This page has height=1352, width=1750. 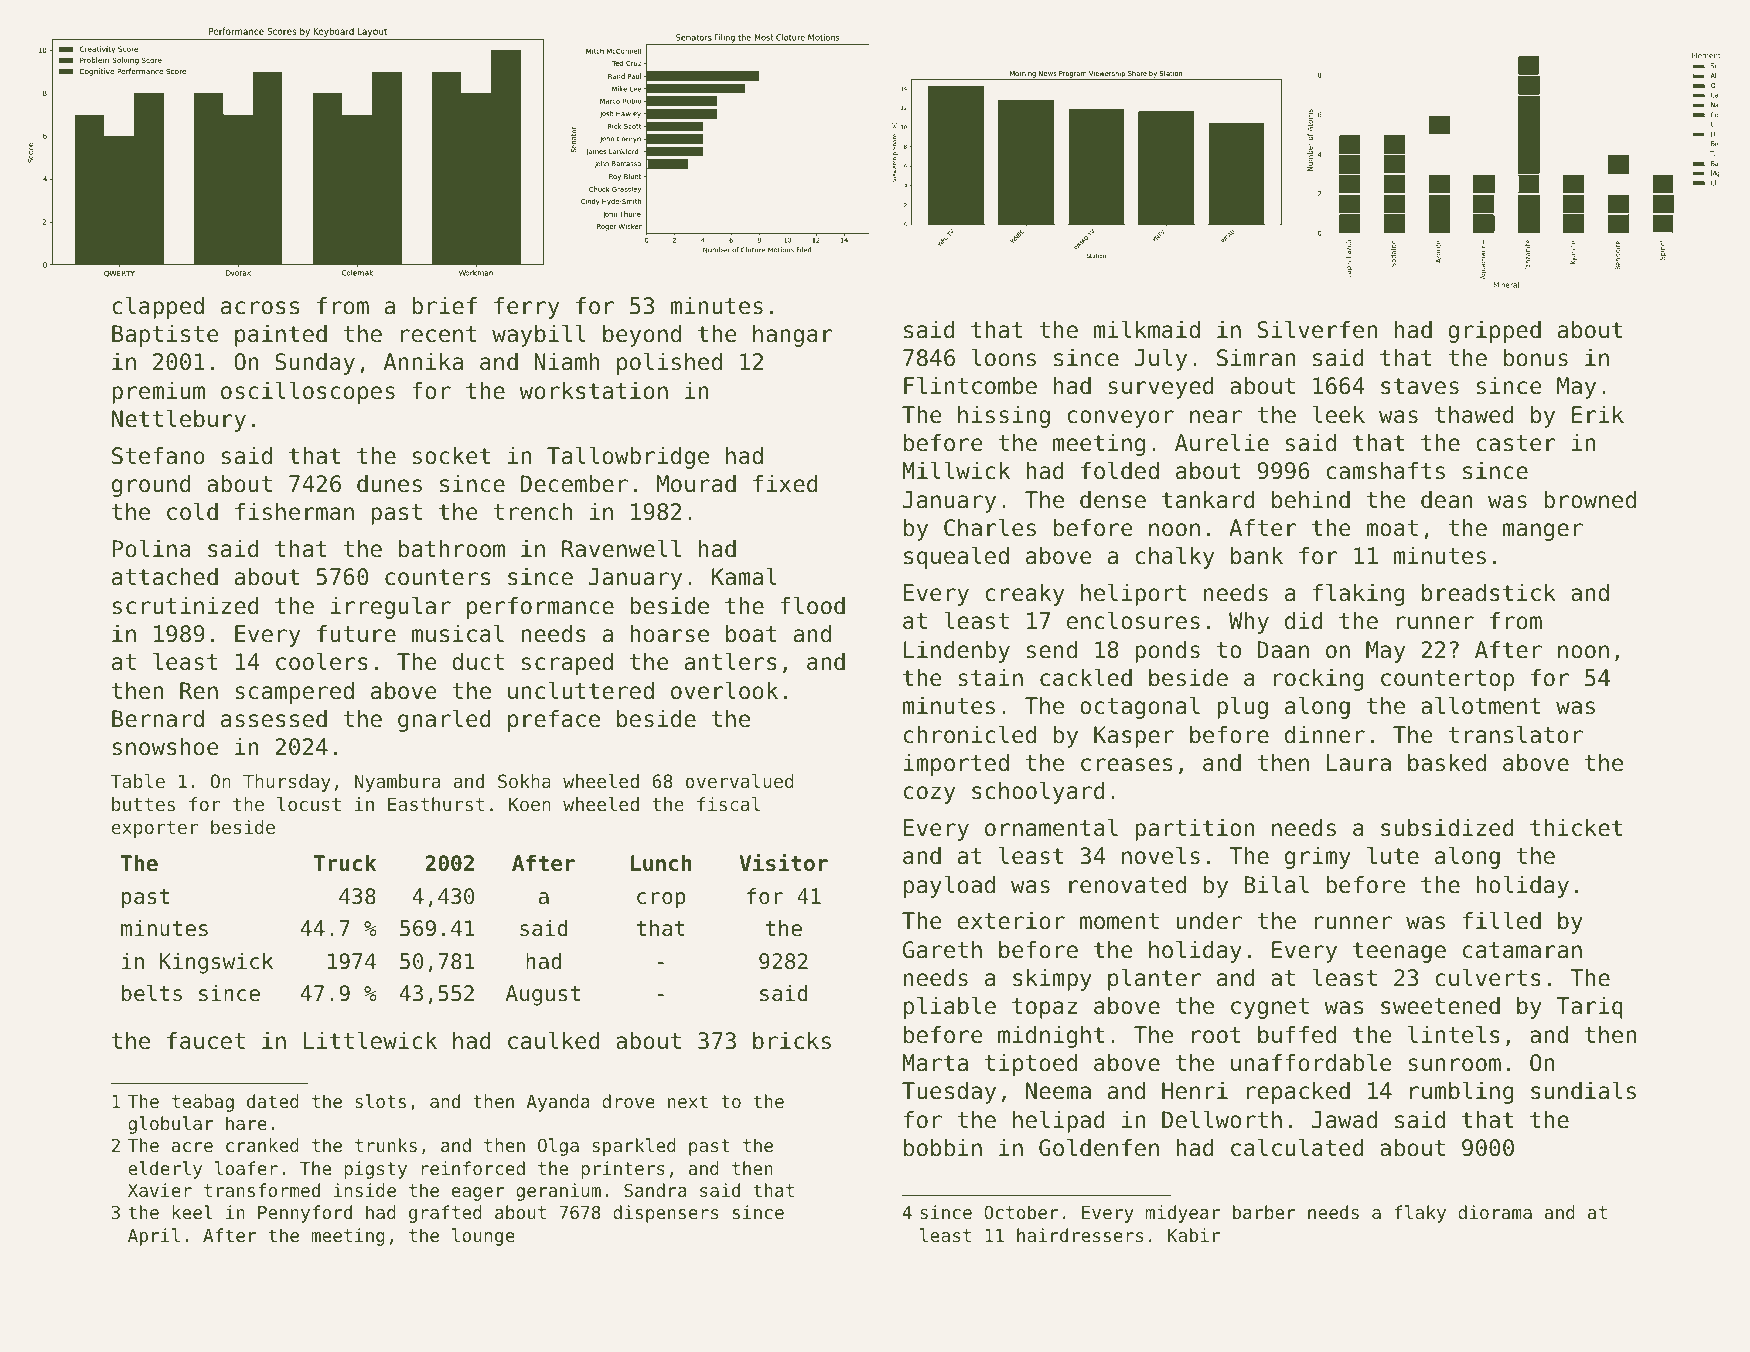 I want to click on Kingswick, so click(x=216, y=963).
